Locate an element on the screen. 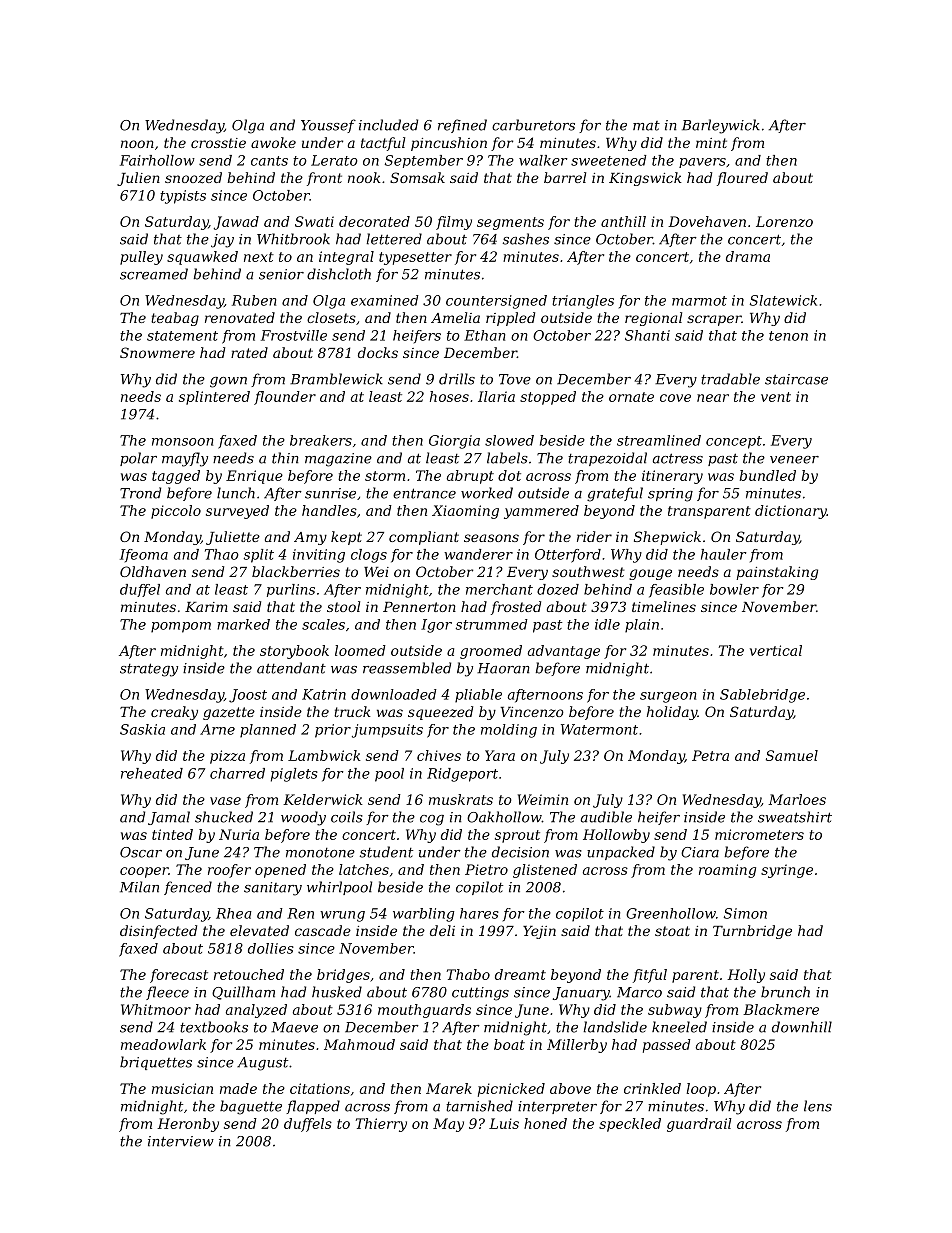  Luis is located at coordinates (504, 1123).
